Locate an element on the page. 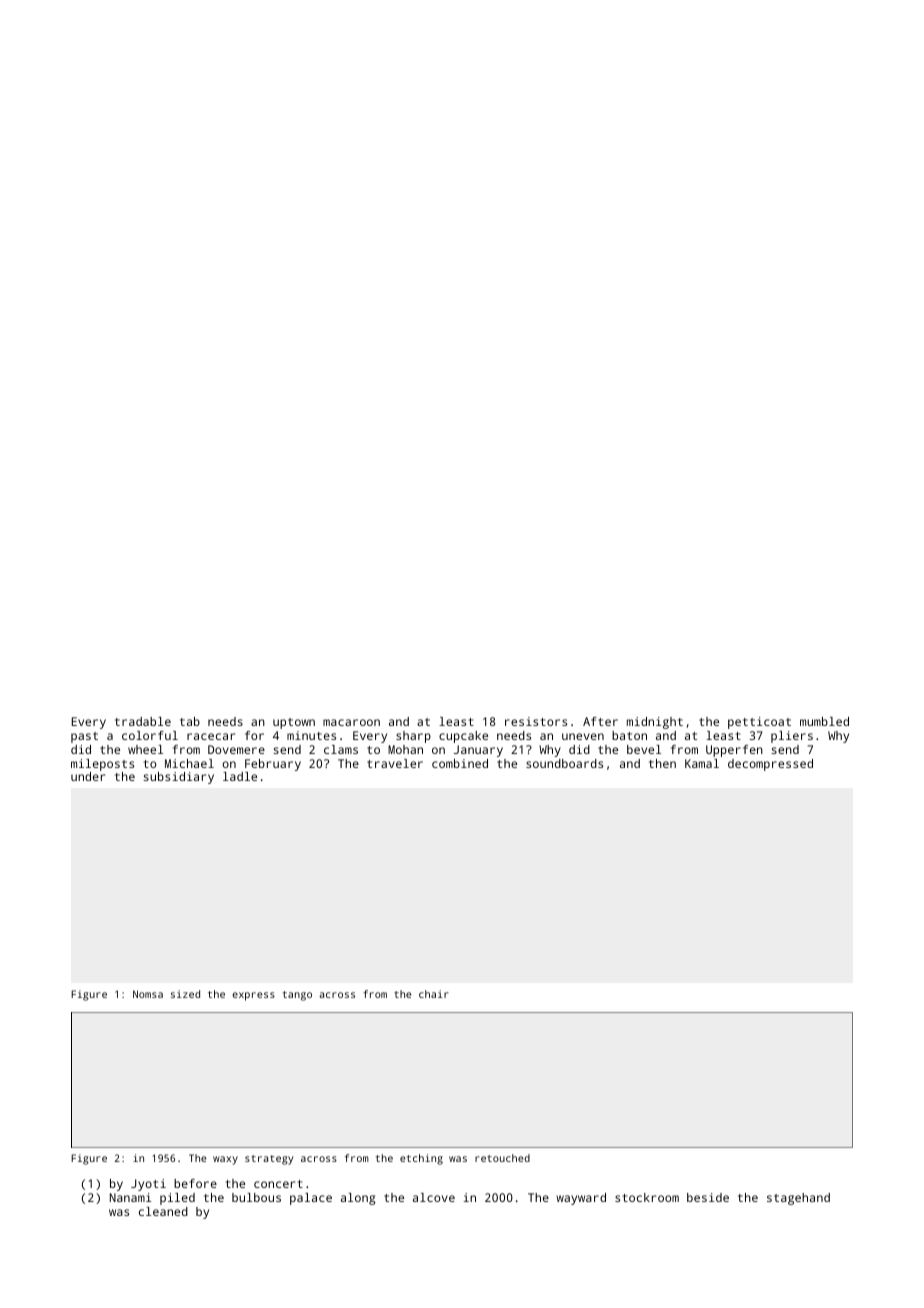  chair is located at coordinates (434, 994).
